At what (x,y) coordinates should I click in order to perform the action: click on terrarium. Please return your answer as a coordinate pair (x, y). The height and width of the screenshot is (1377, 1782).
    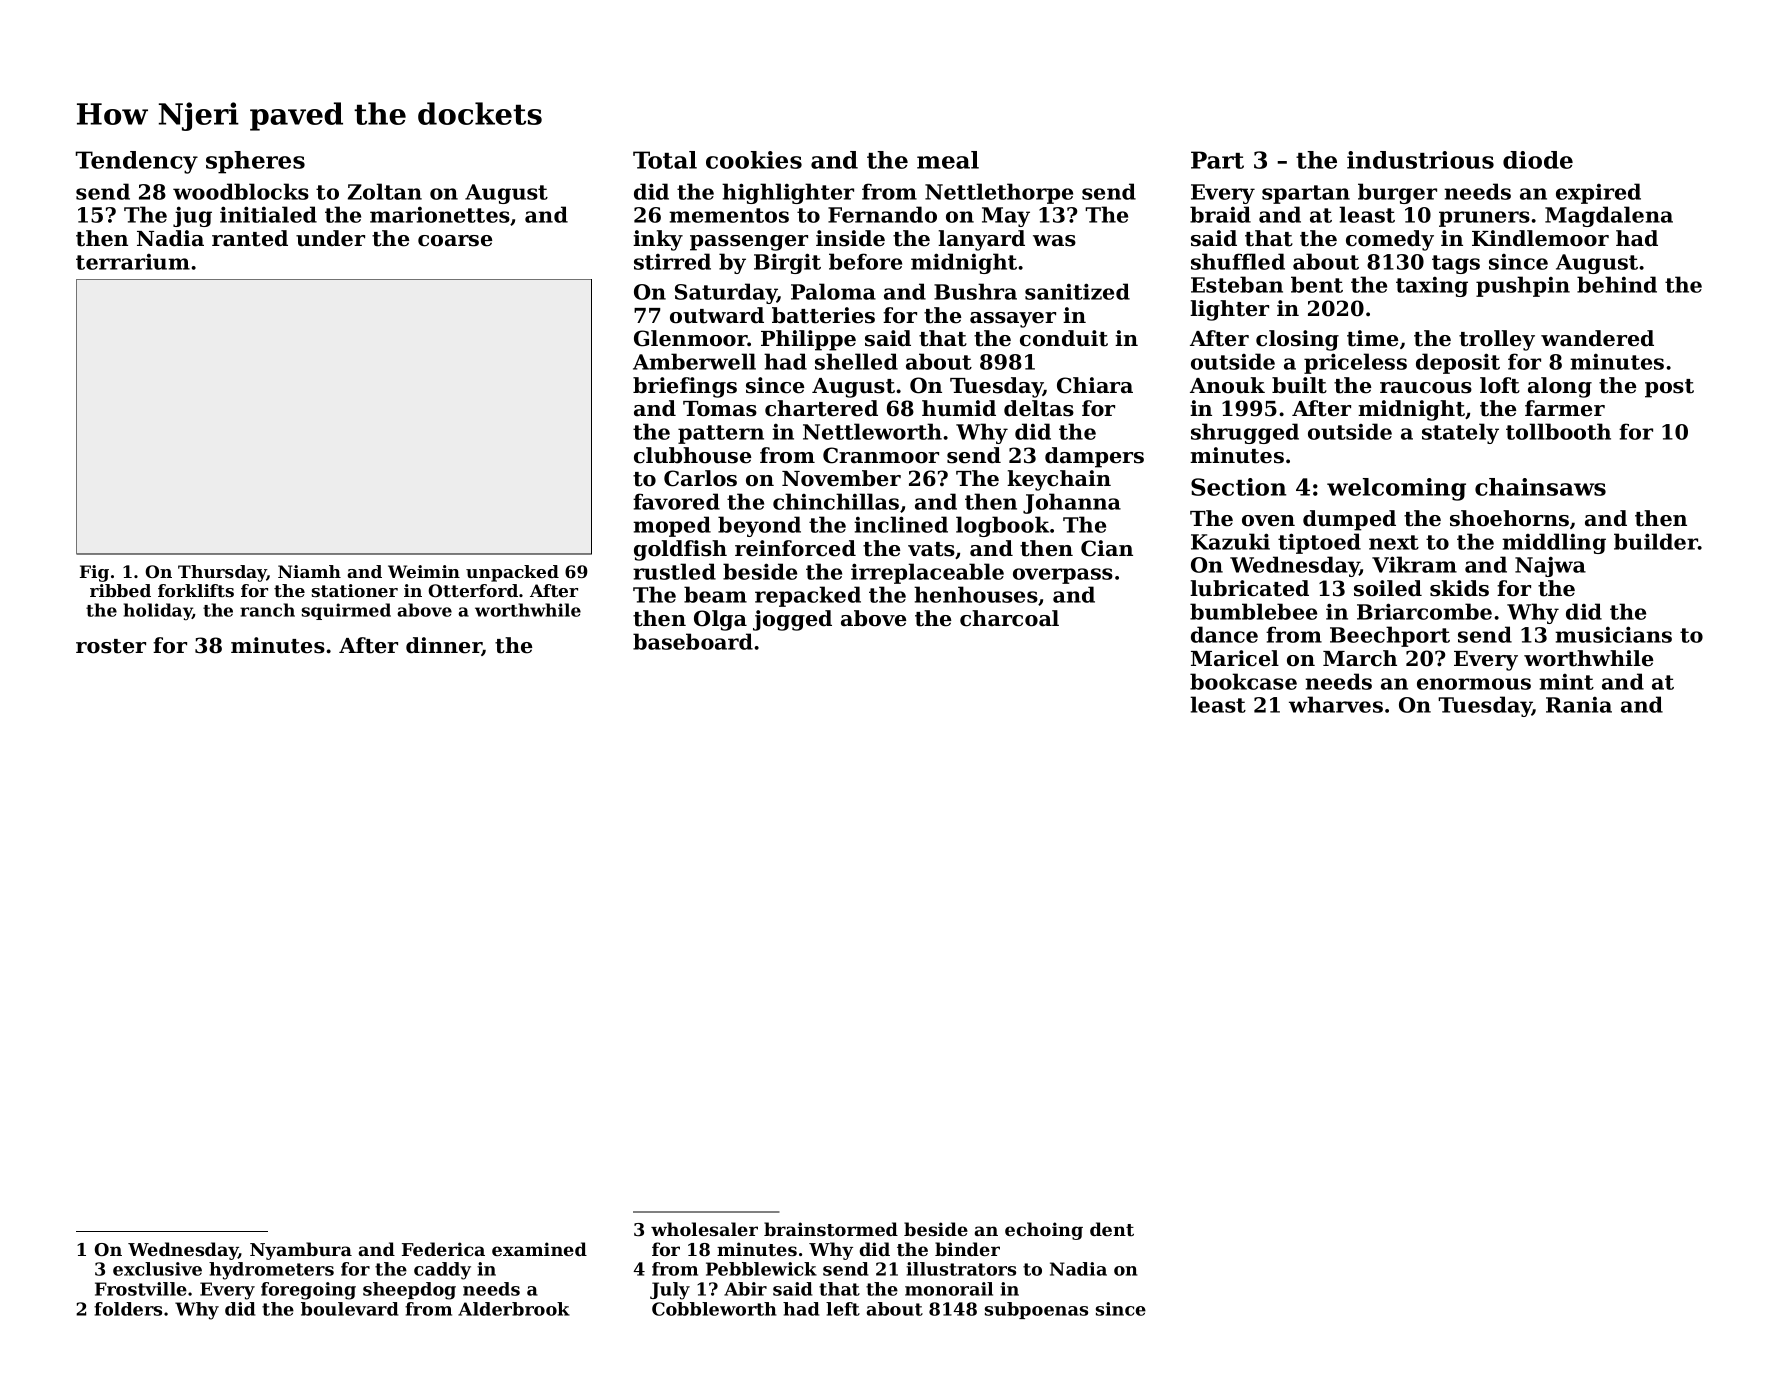
    Looking at the image, I should click on (133, 261).
